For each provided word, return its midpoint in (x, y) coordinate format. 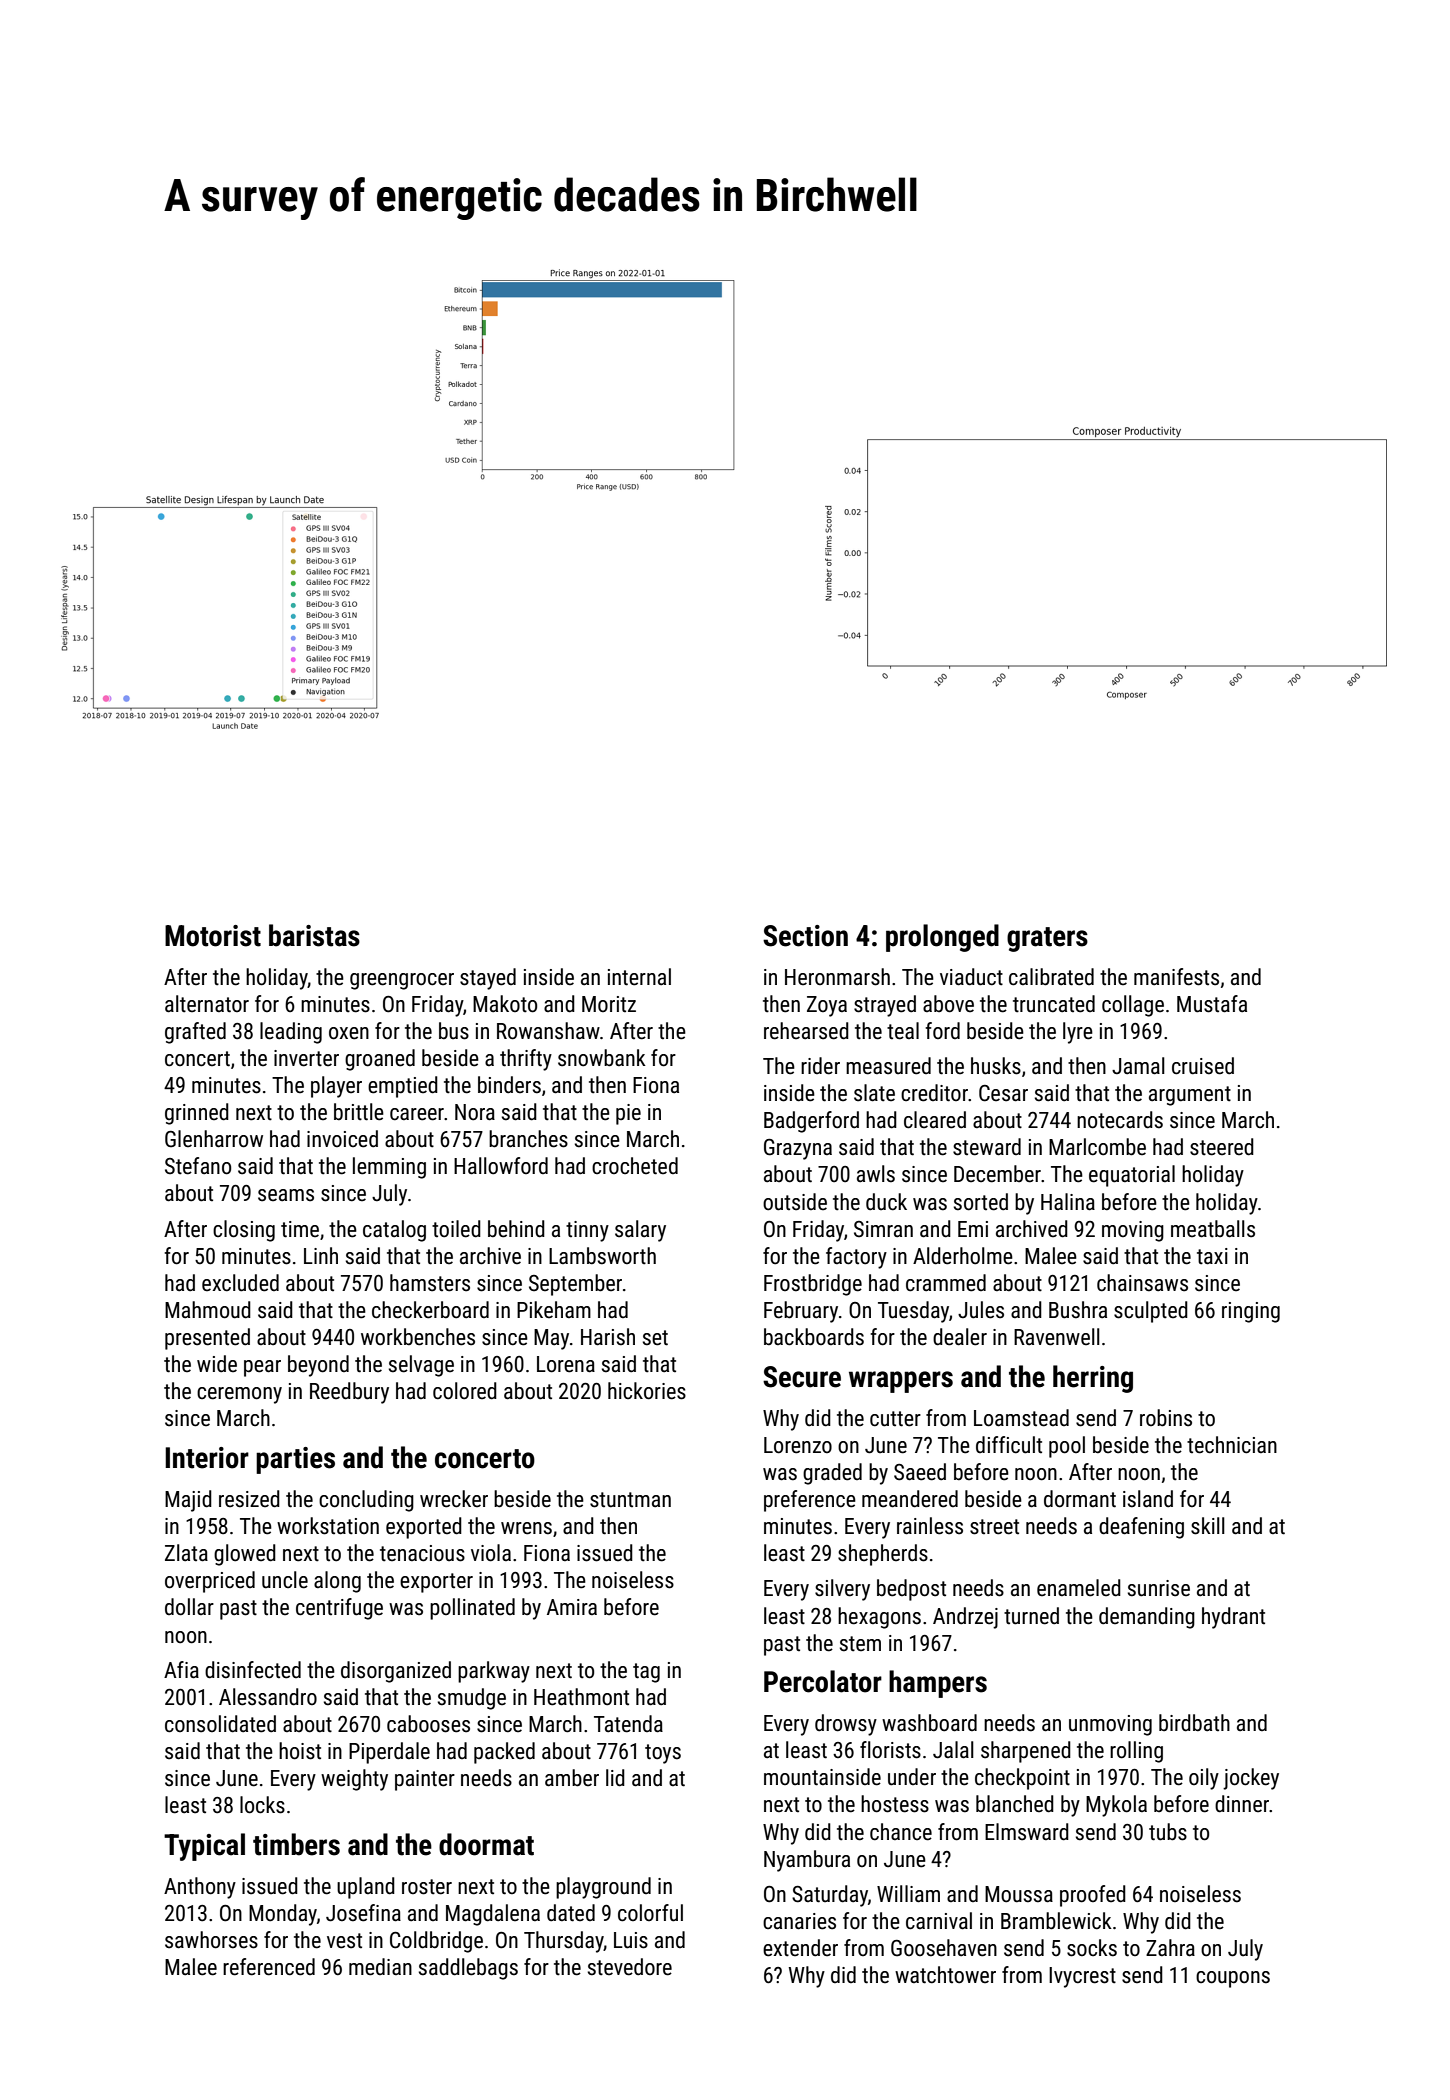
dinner (1242, 1804)
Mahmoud (208, 1310)
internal (639, 977)
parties (295, 1460)
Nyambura (807, 1861)
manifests (1176, 977)
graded (832, 1474)
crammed (946, 1283)
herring (1093, 1379)
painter (425, 1780)
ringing (1251, 1312)
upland (366, 1888)
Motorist (213, 936)
